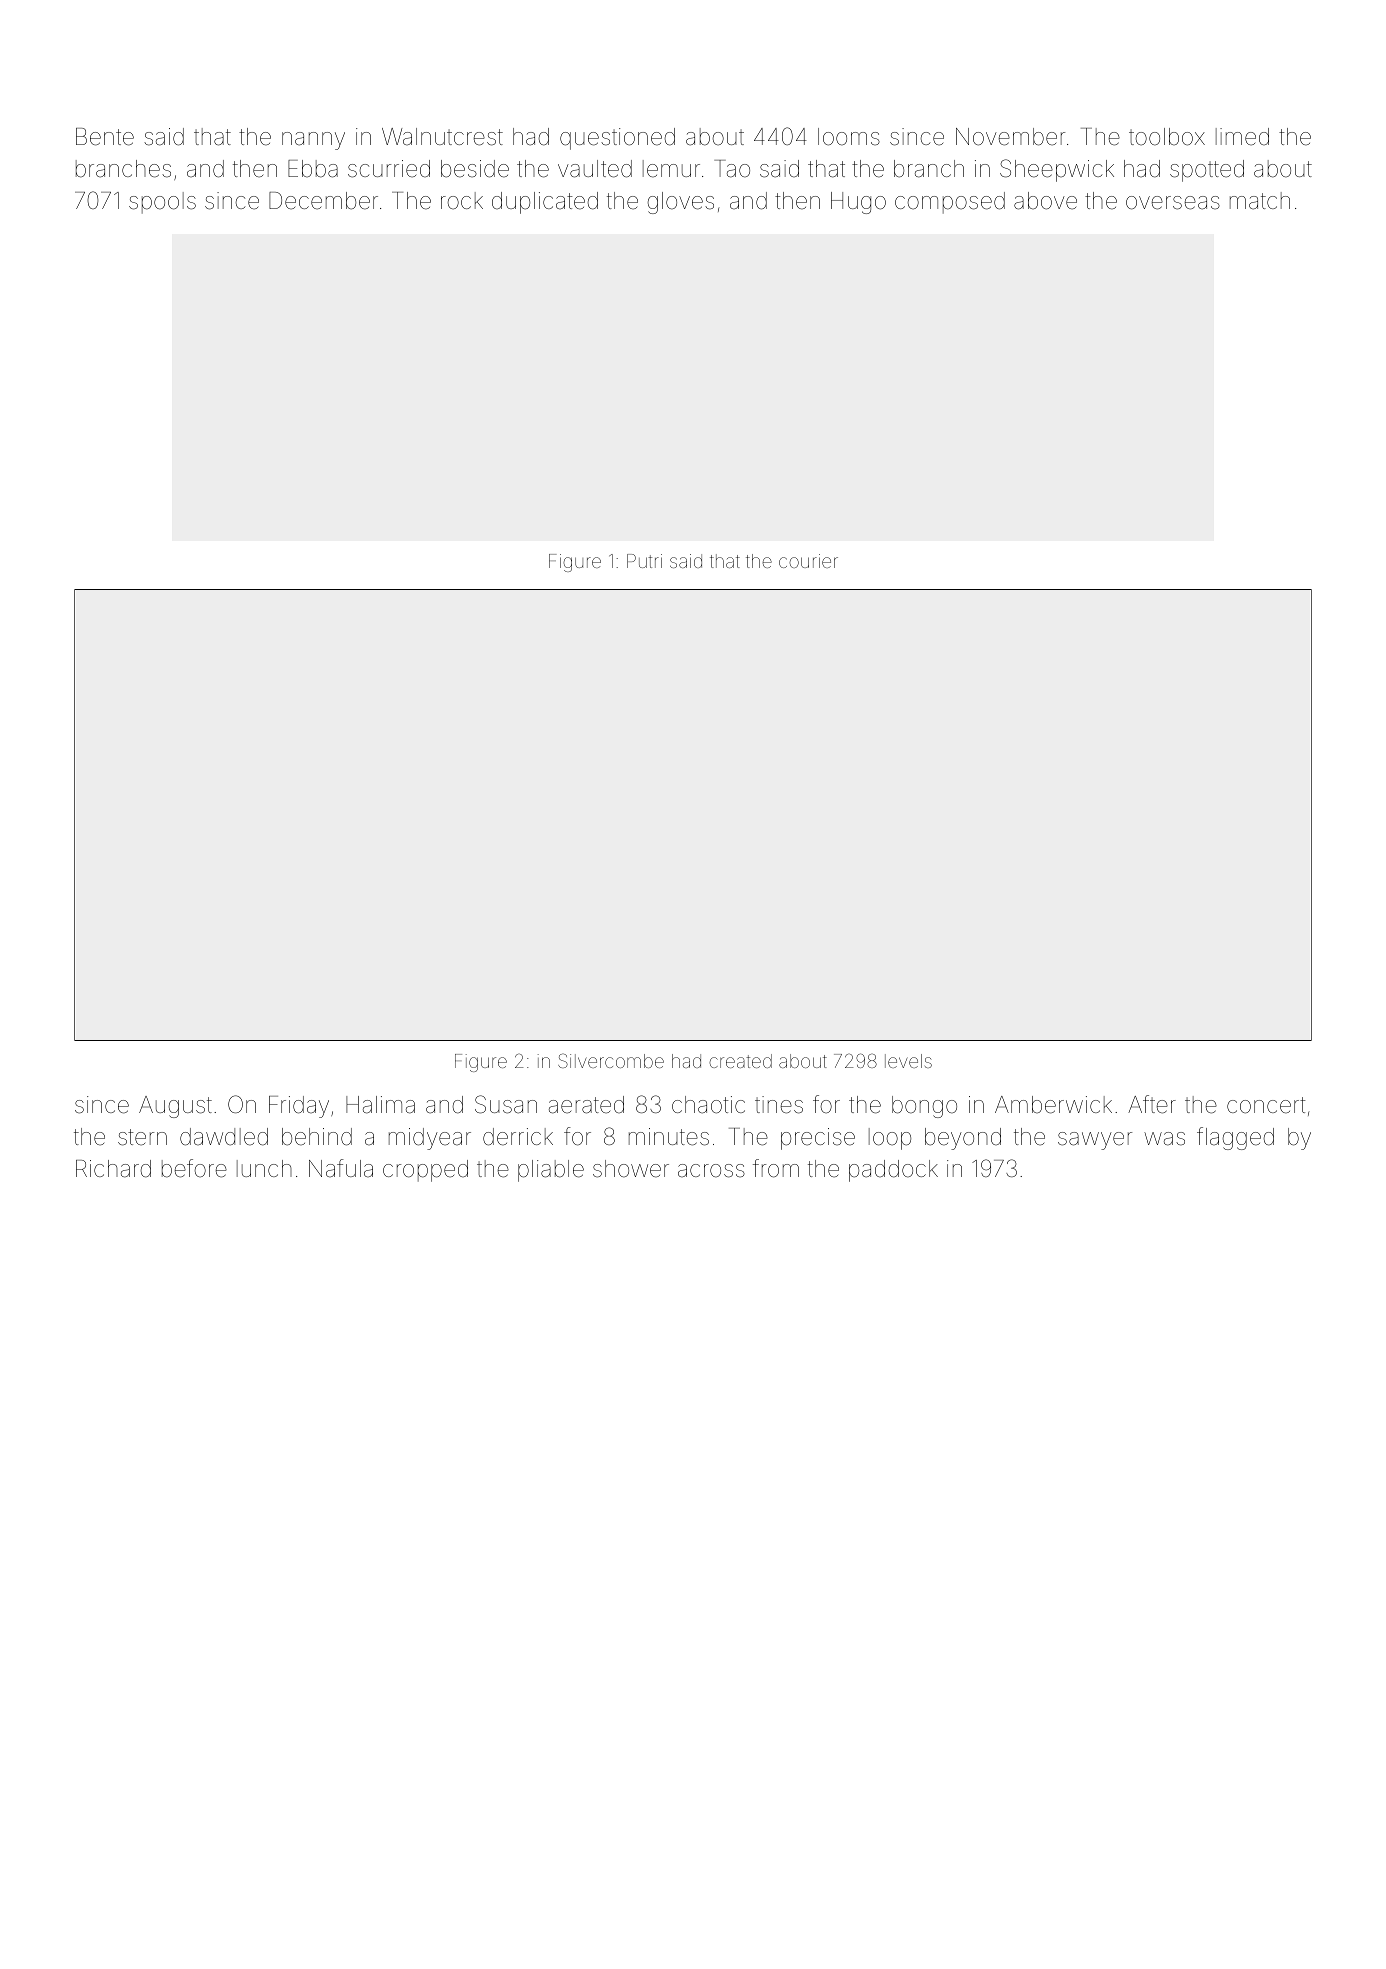 The height and width of the screenshot is (1969, 1386). I want to click on overseas, so click(1173, 203).
